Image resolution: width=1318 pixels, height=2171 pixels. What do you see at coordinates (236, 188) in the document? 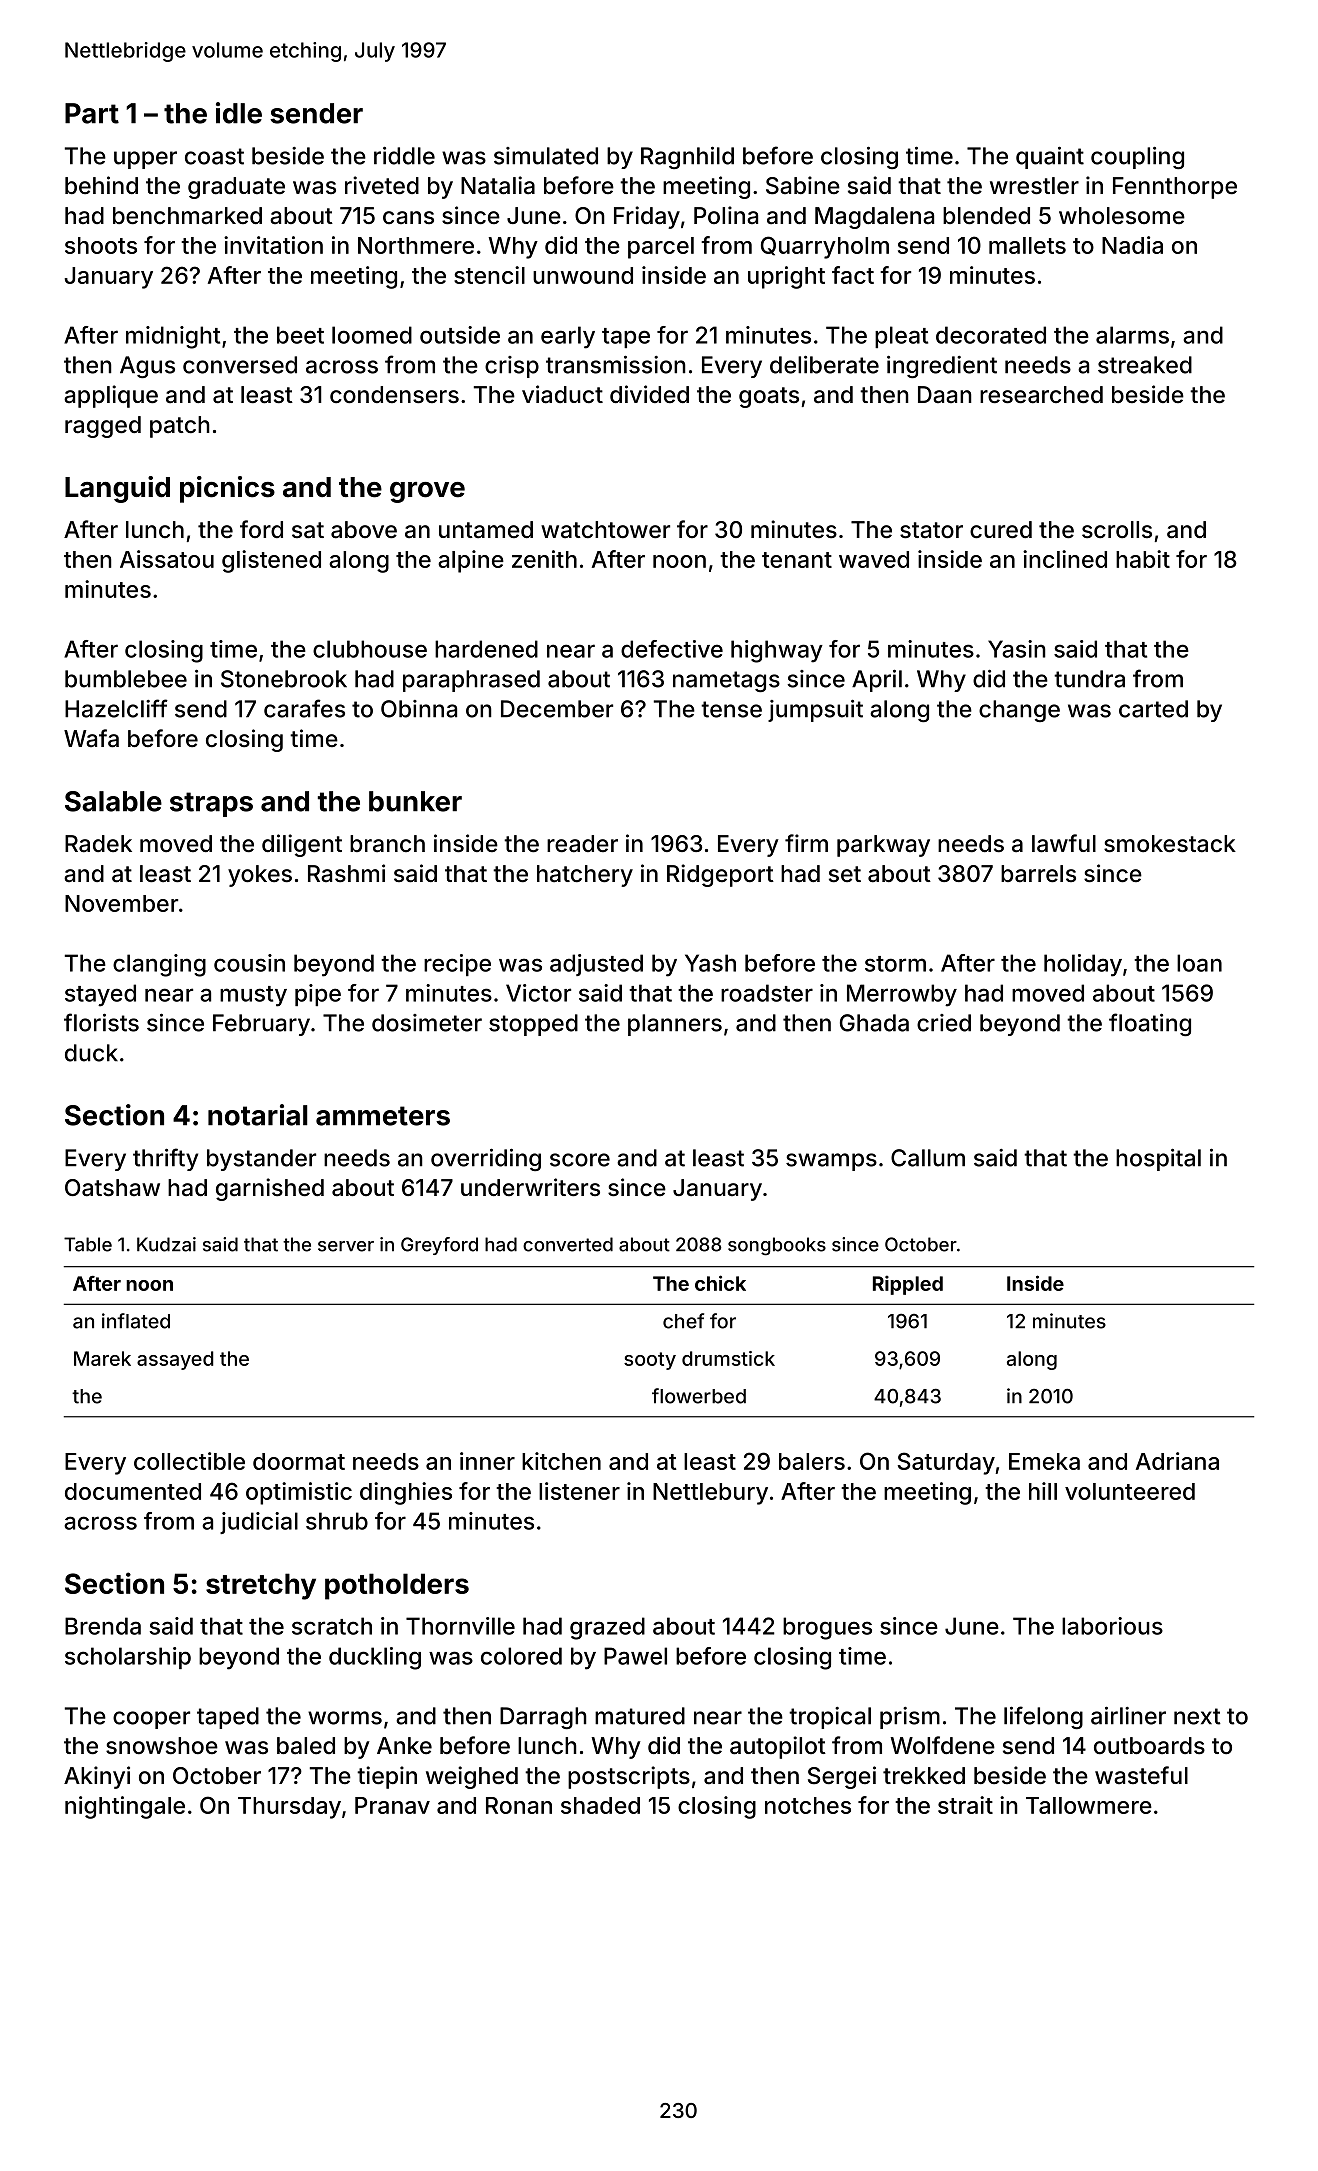
I see `graduate` at bounding box center [236, 188].
